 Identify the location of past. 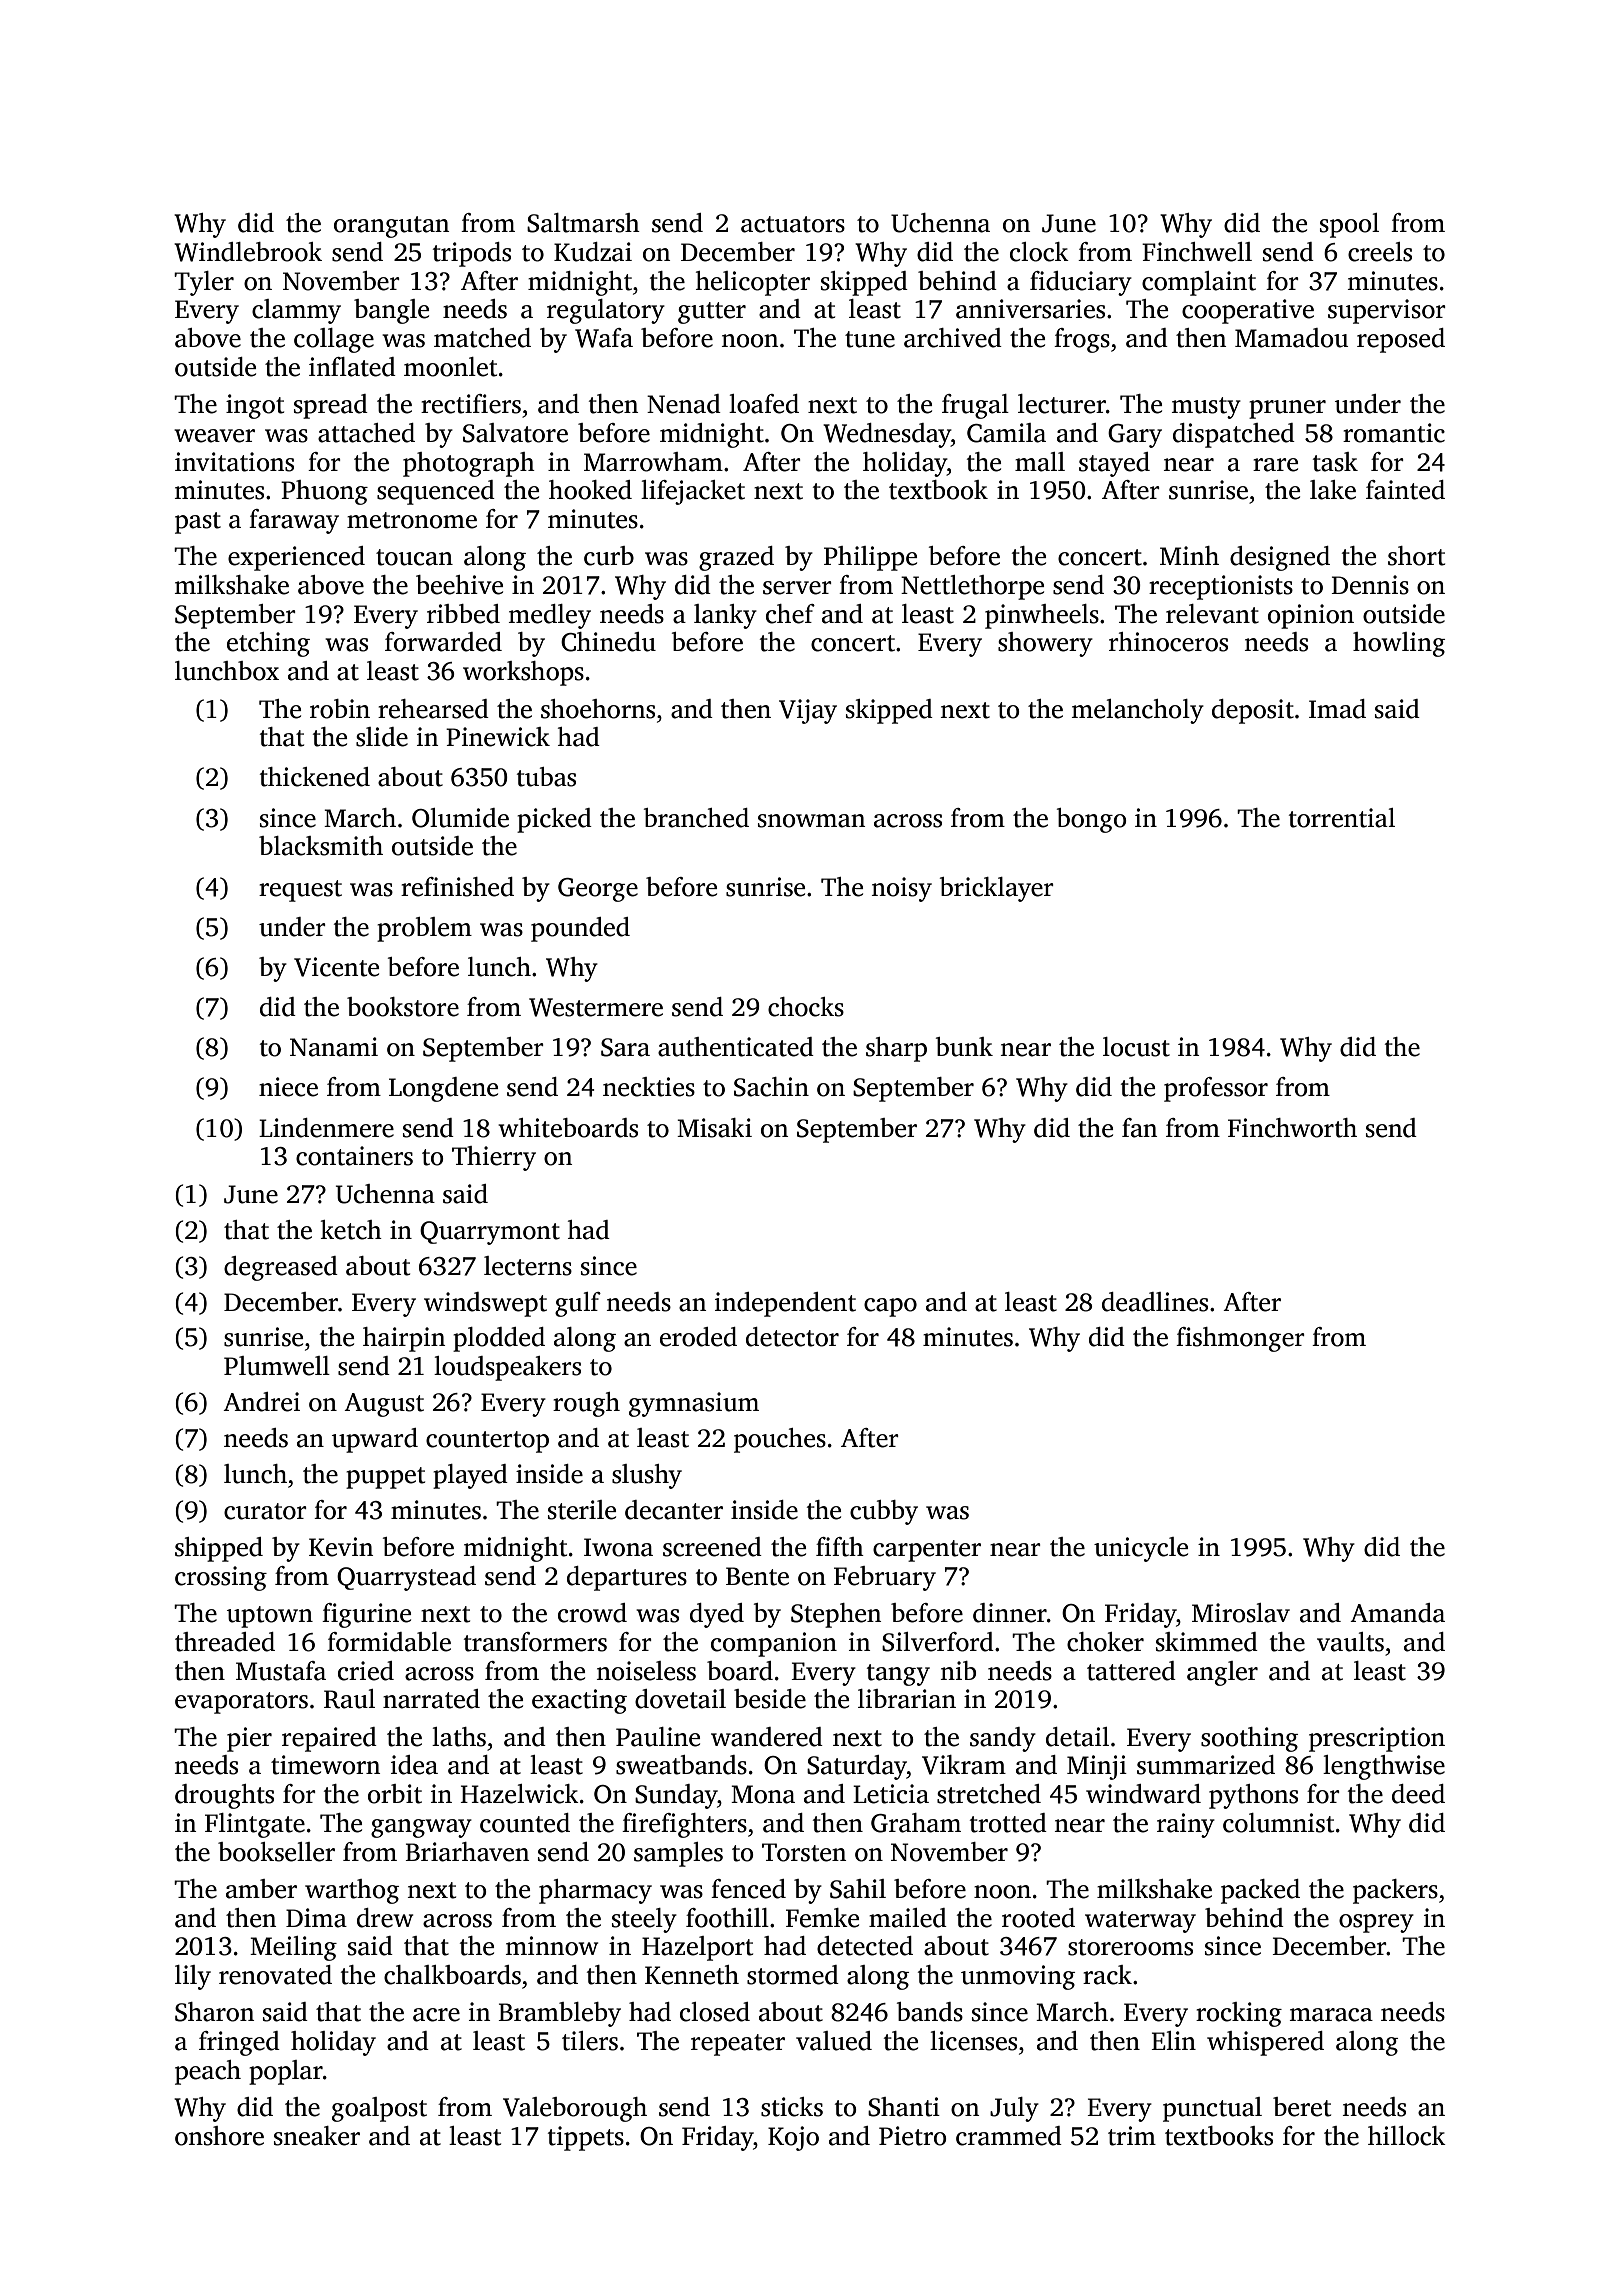
(198, 523).
